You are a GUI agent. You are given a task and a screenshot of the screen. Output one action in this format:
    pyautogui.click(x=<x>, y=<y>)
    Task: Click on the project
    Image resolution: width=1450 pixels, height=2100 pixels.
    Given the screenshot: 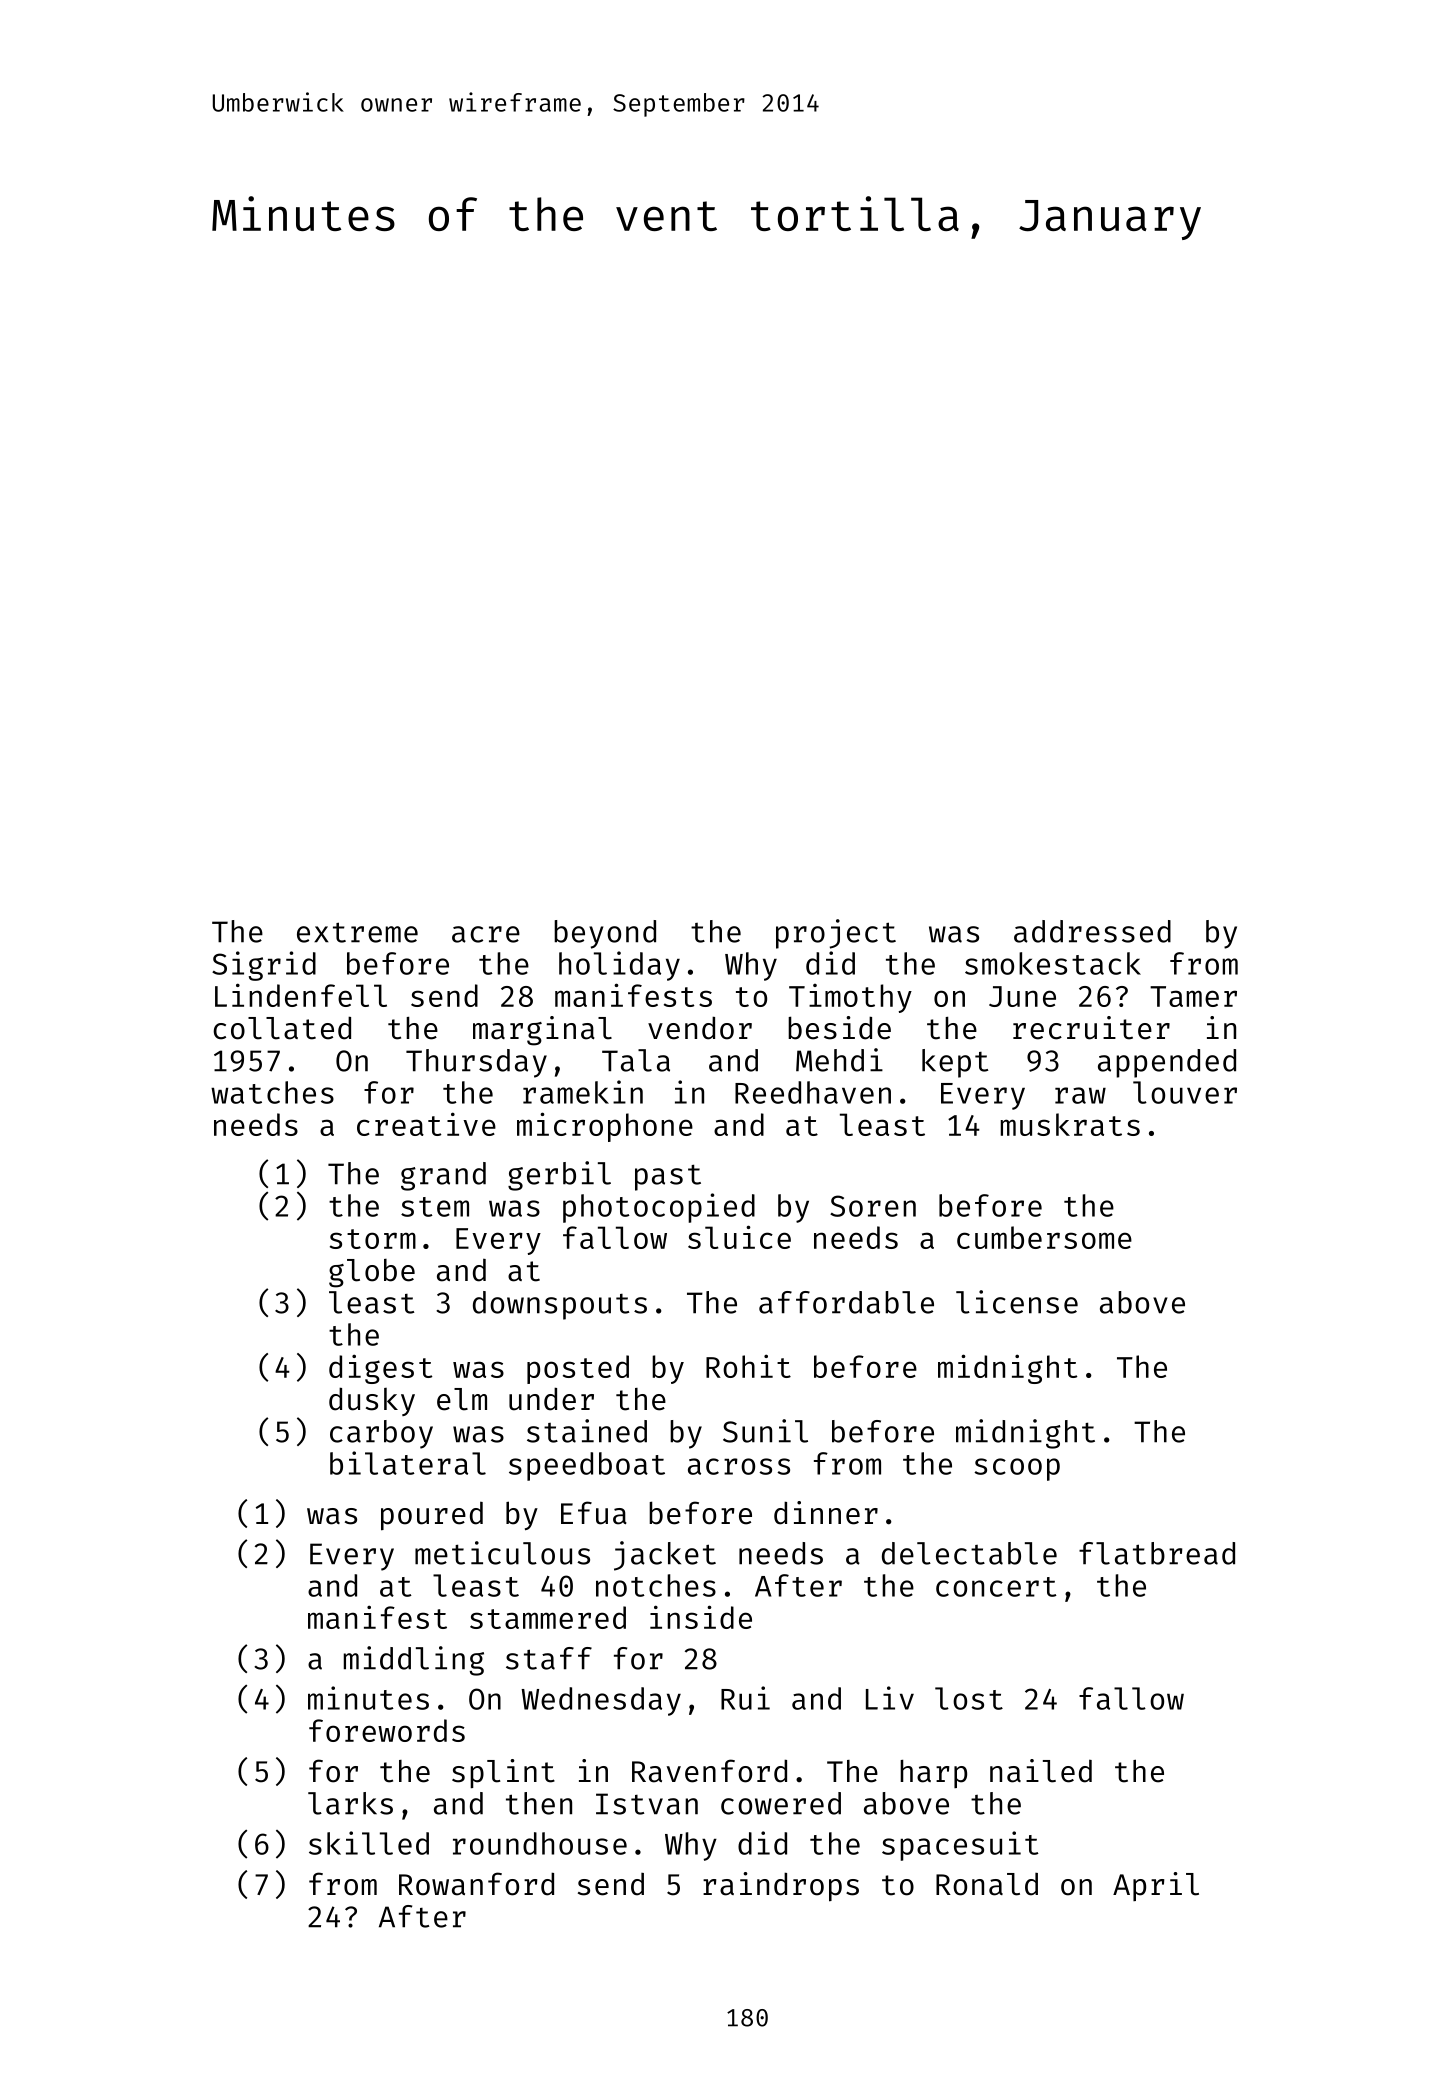 What is the action you would take?
    pyautogui.click(x=836, y=934)
